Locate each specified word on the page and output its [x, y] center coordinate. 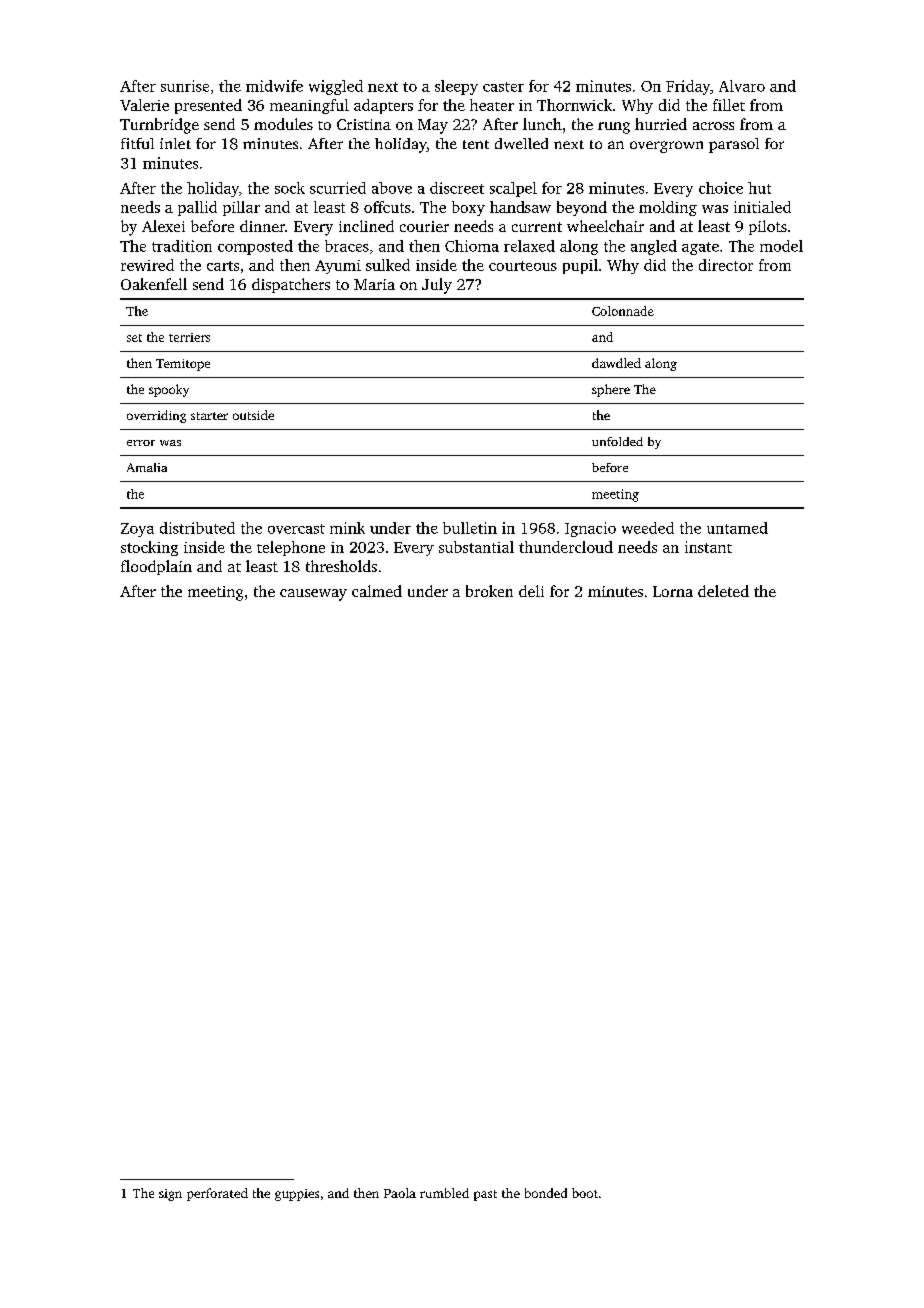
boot [585, 1193]
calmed [377, 591]
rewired [147, 265]
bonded [546, 1193]
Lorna [673, 591]
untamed [737, 528]
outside [253, 415]
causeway [313, 595]
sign [170, 1195]
